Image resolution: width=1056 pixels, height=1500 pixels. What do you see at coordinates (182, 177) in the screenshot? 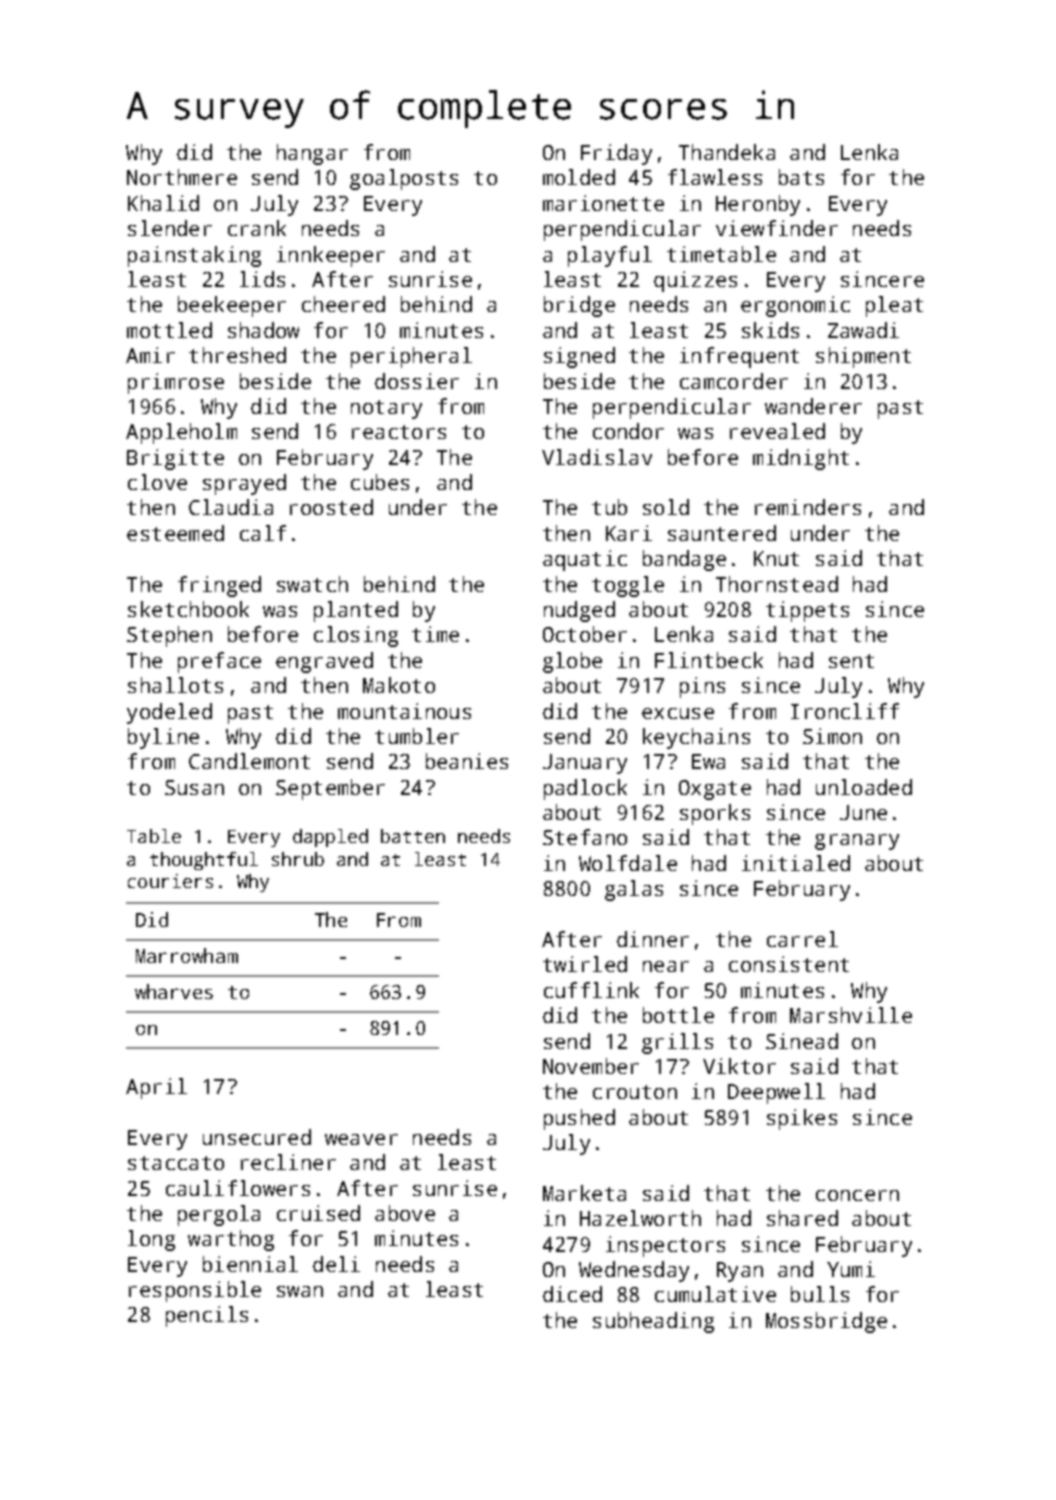
I see `Northmere` at bounding box center [182, 177].
